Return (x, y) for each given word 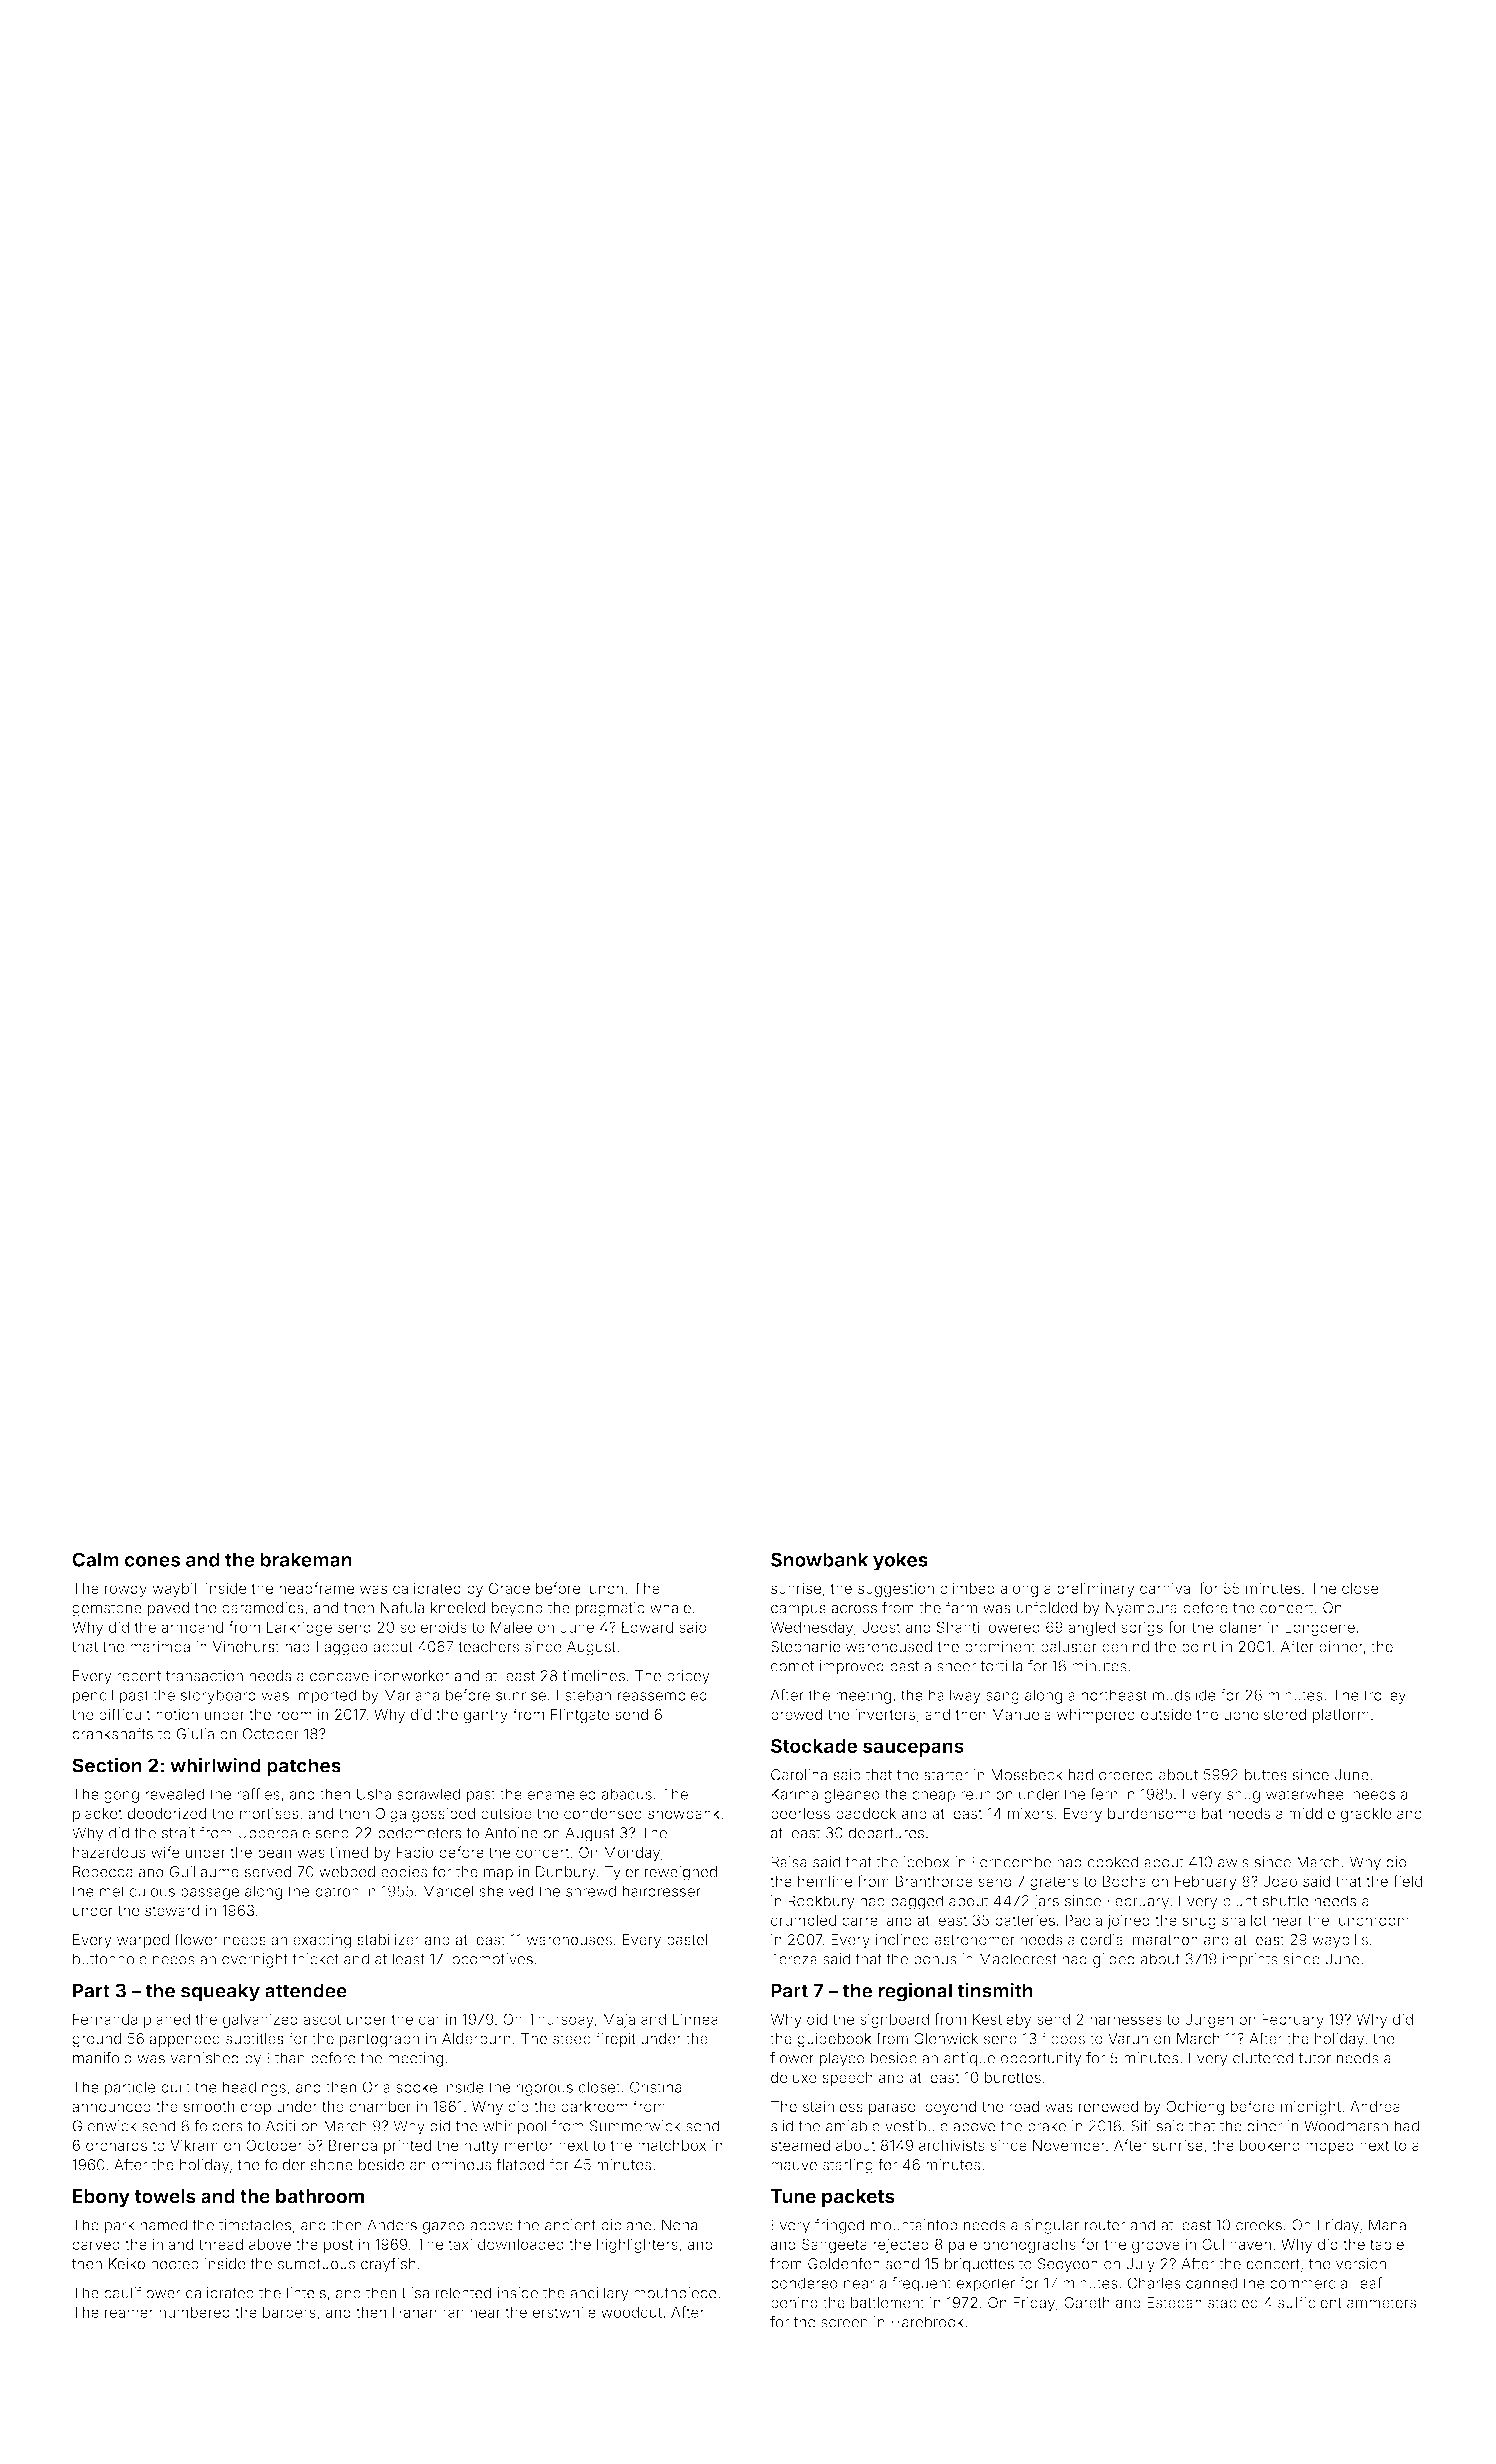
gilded (1114, 1960)
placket (97, 1815)
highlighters (637, 2245)
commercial (1310, 2283)
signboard (894, 2020)
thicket (315, 1959)
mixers (1030, 1813)
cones (152, 1561)
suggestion (896, 1589)
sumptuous (316, 2266)
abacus (627, 1794)
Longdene (1320, 1628)
